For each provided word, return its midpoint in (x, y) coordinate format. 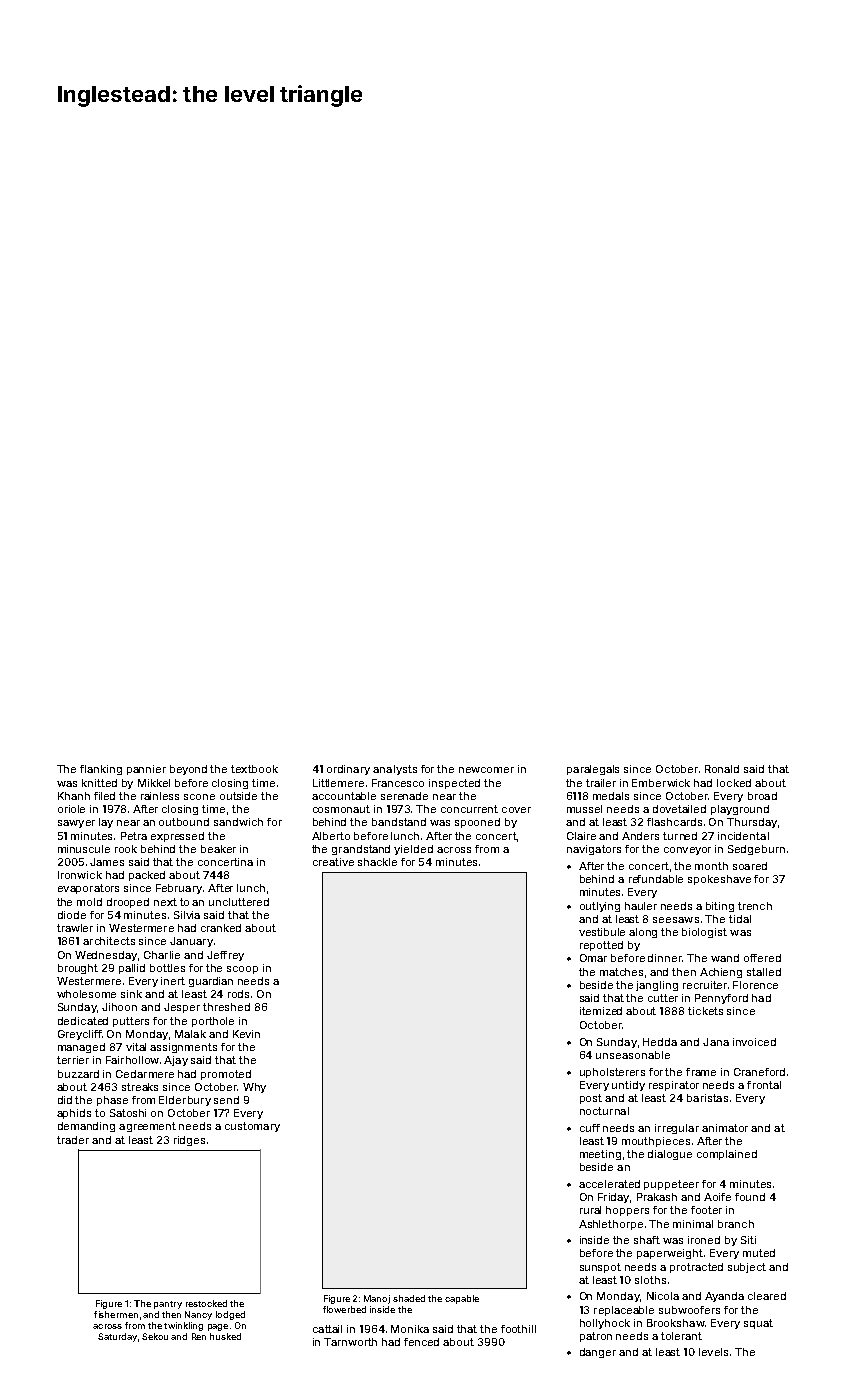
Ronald (722, 769)
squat (758, 1324)
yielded (413, 850)
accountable (344, 796)
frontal (764, 1085)
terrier (73, 1060)
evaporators (88, 889)
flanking (101, 770)
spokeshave (719, 880)
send (226, 1100)
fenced (421, 1342)
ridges (189, 1141)
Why (254, 1088)
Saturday (117, 1337)
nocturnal (604, 1111)
